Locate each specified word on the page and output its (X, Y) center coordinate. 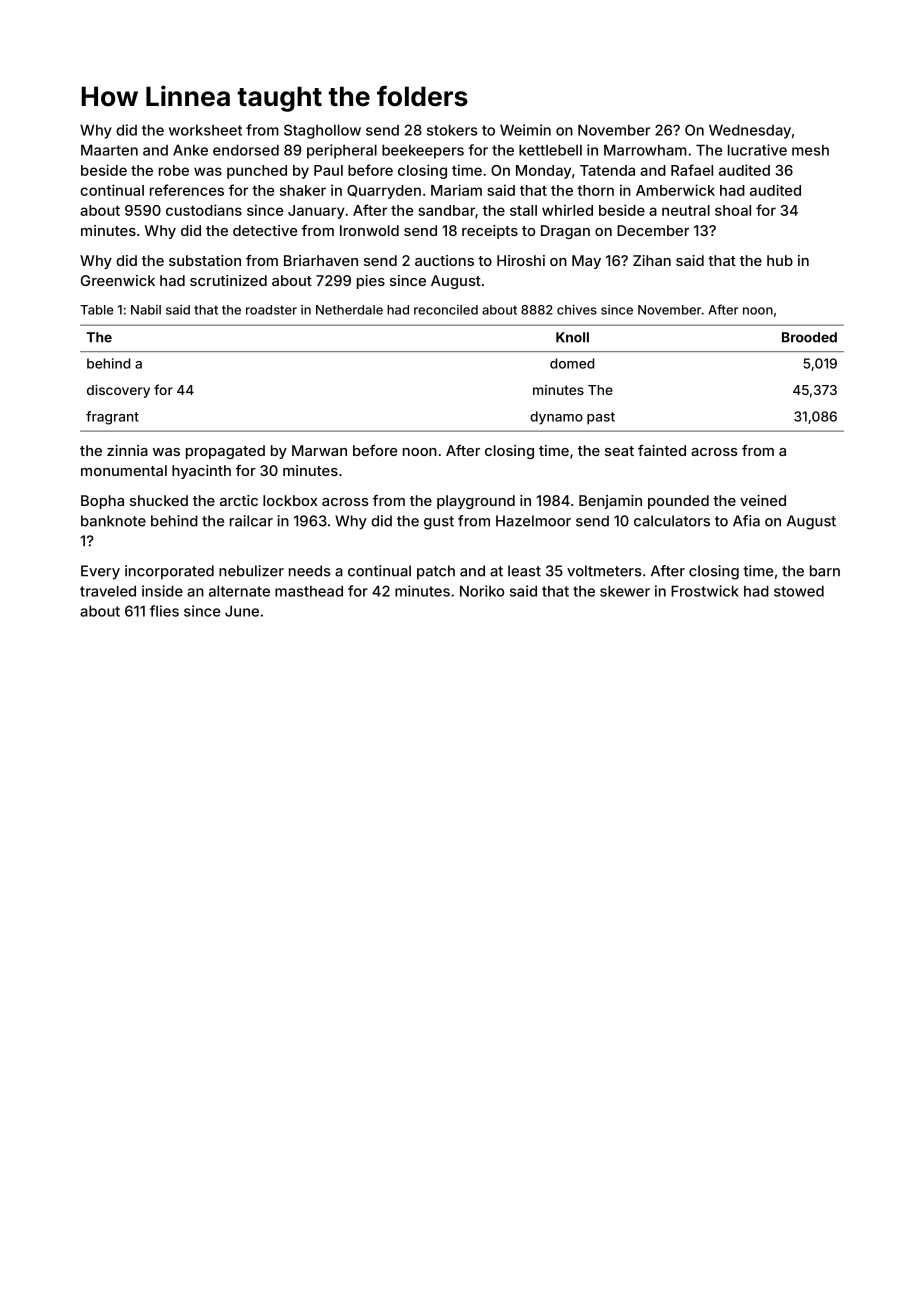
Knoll (572, 337)
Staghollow (322, 131)
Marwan (319, 450)
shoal (733, 210)
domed (572, 363)
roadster (271, 310)
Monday (543, 172)
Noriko (482, 591)
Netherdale (349, 310)
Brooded (809, 337)
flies (164, 611)
